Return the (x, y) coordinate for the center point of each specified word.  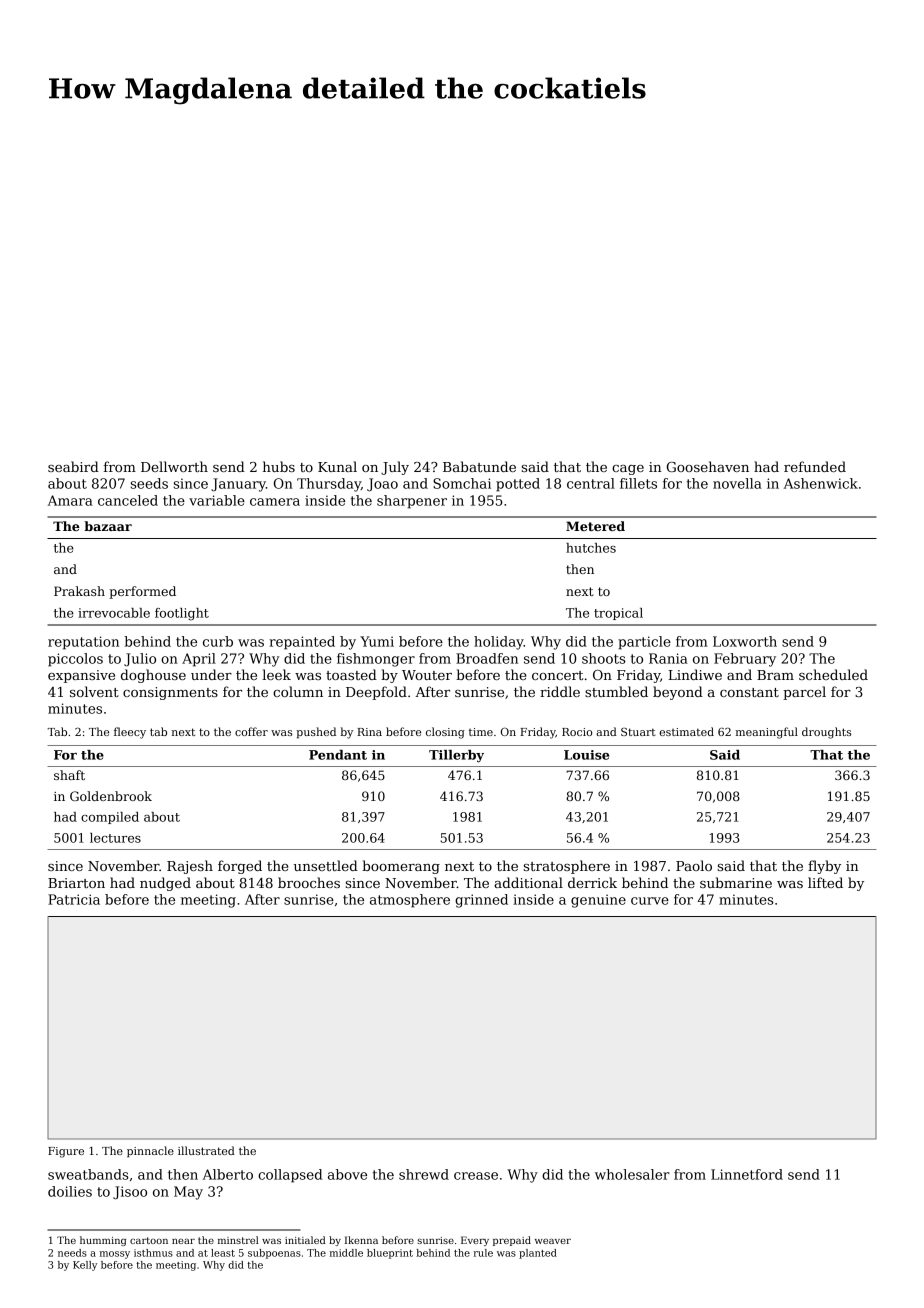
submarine (736, 882)
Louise (586, 755)
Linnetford (747, 1174)
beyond (678, 693)
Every (475, 1241)
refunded (815, 466)
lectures (115, 838)
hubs (279, 466)
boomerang (401, 867)
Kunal (337, 466)
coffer (251, 731)
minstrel (238, 1240)
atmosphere (410, 901)
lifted (825, 882)
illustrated (206, 1150)
